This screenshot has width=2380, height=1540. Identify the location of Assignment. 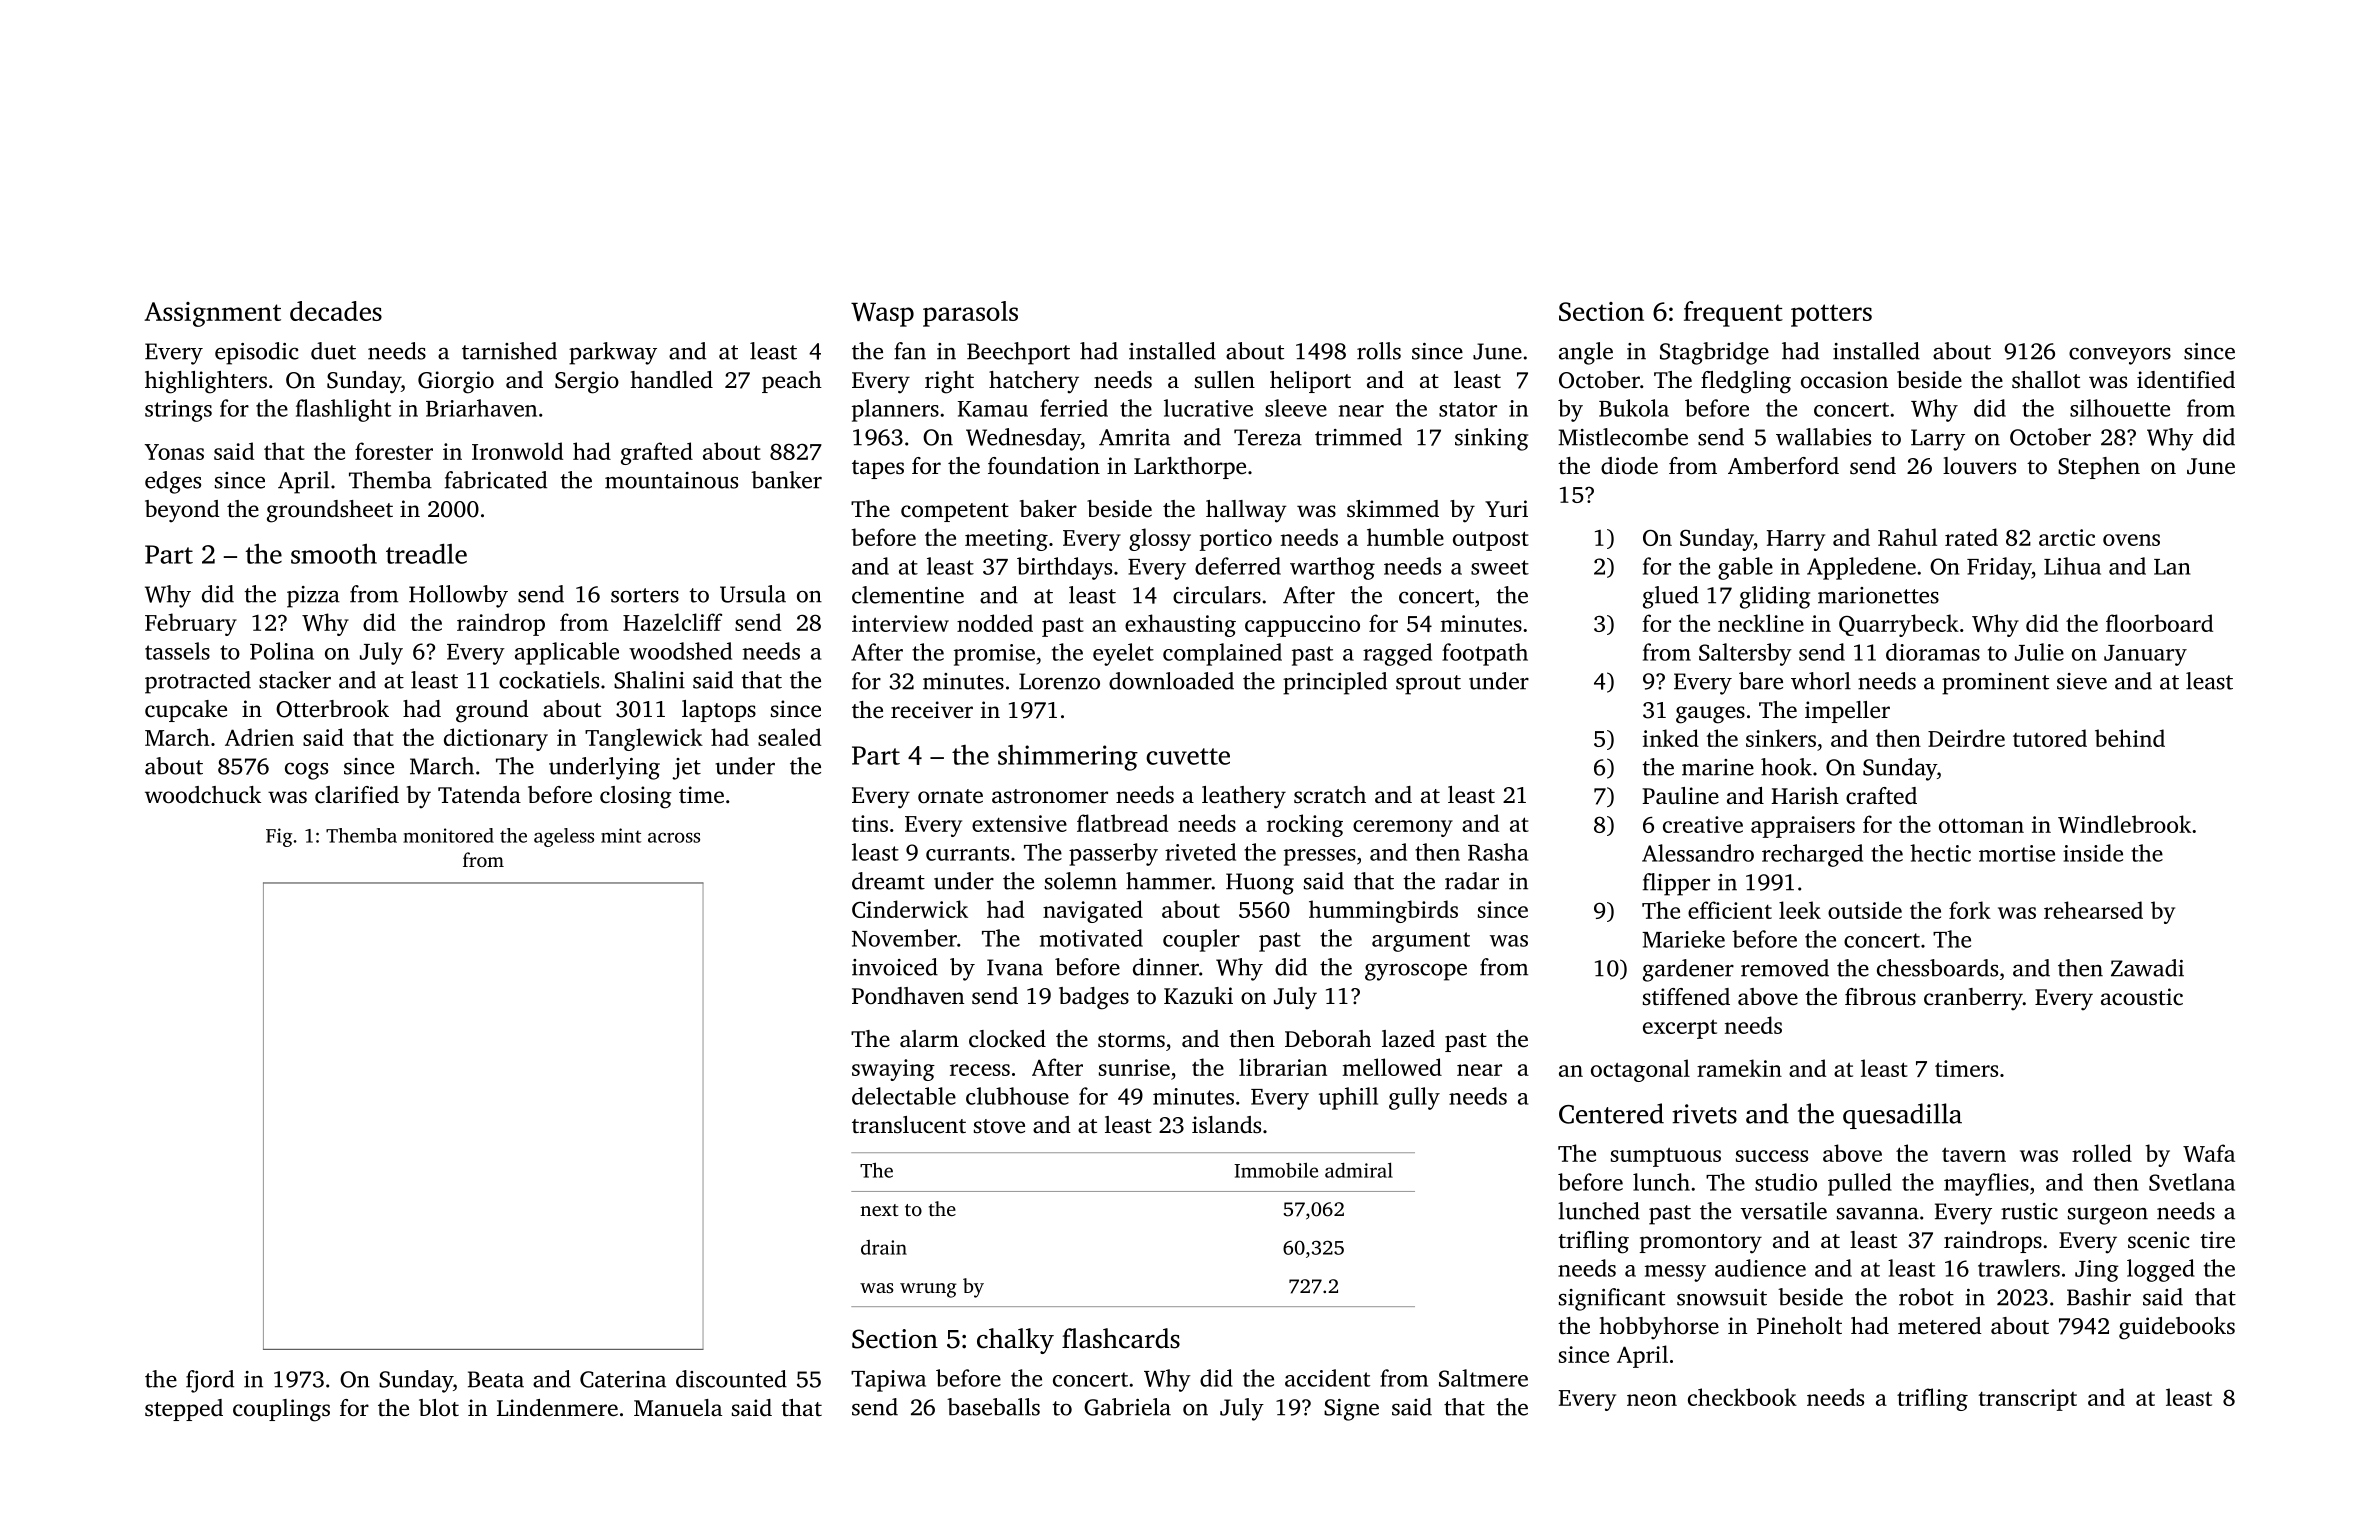
(212, 314).
